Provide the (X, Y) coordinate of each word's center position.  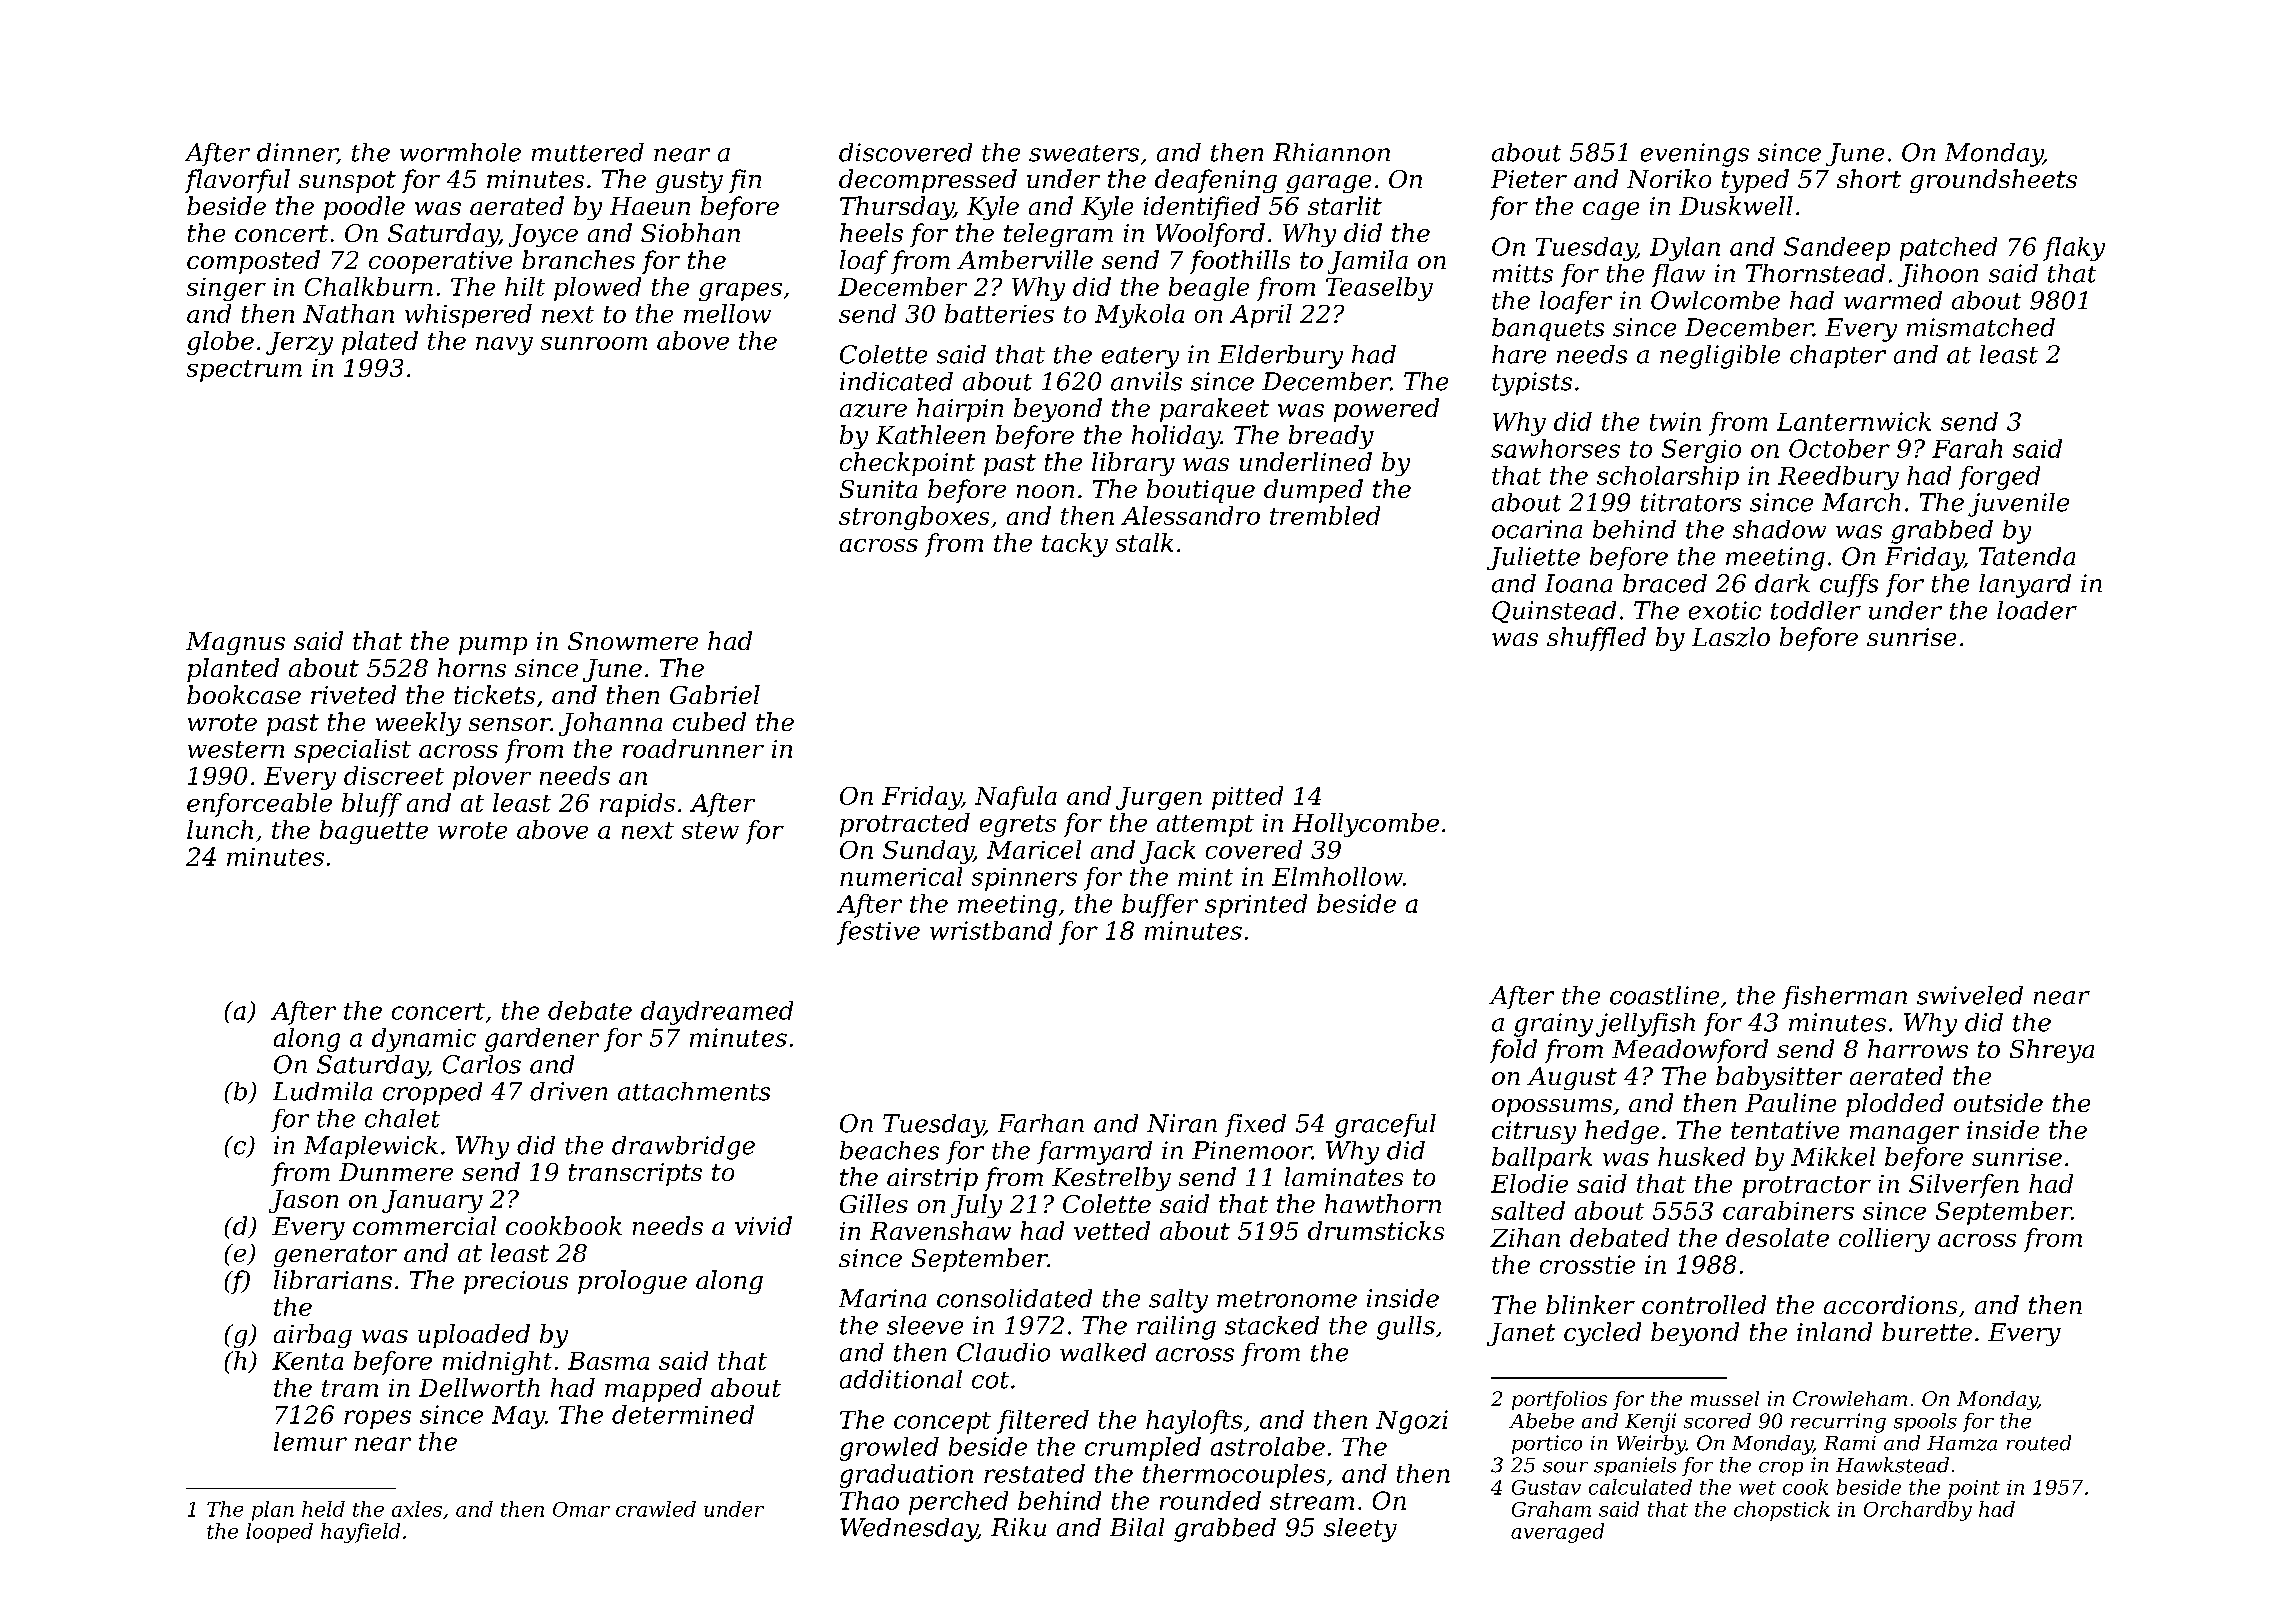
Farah (1967, 448)
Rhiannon (1331, 152)
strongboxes (914, 518)
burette (1927, 1331)
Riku (1018, 1527)
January (432, 1201)
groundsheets (1993, 181)
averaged (1557, 1533)
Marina (882, 1298)
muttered (588, 152)
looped (279, 1533)
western (236, 749)
